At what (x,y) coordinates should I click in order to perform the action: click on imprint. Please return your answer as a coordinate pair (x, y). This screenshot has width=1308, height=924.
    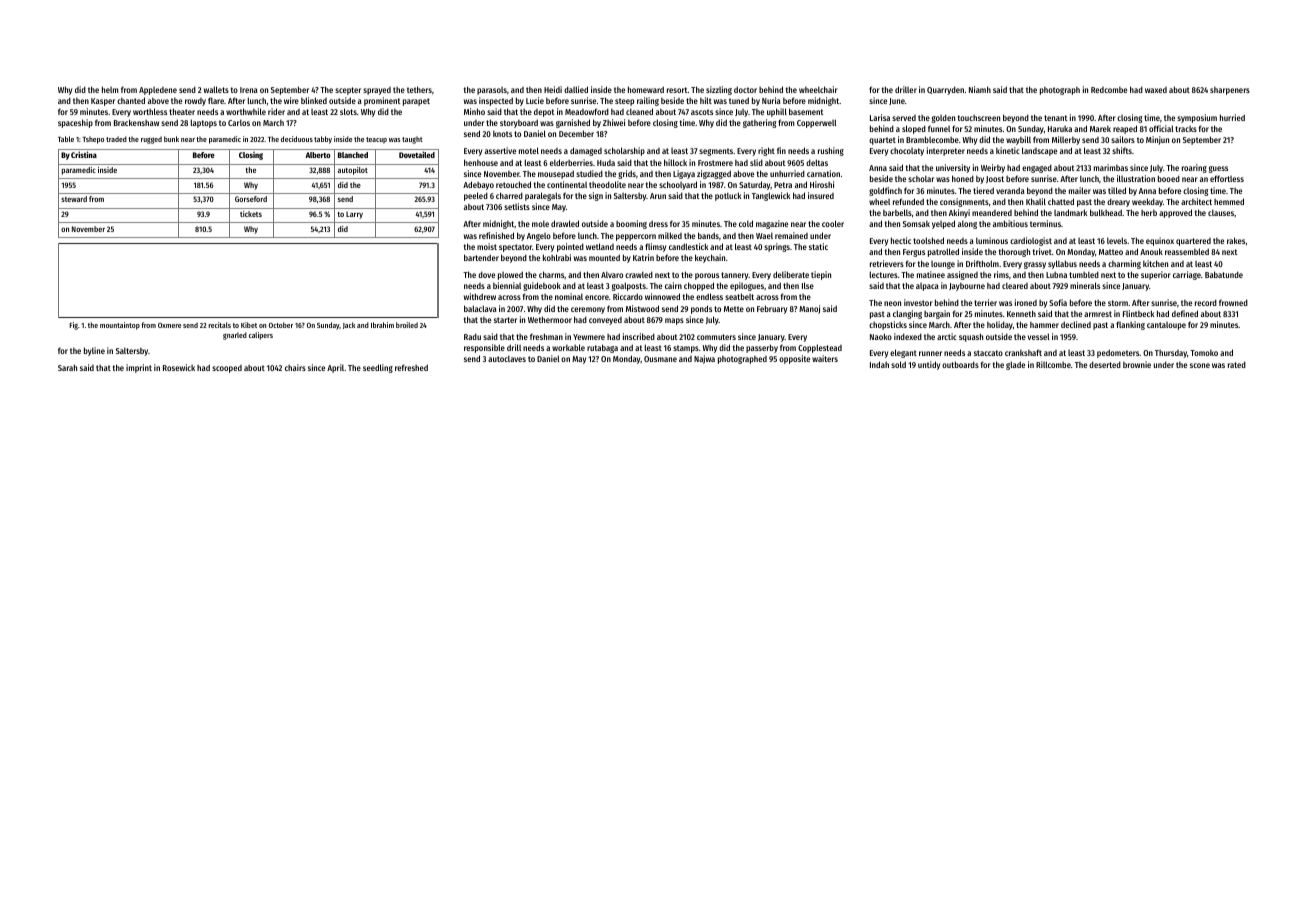
    Looking at the image, I should click on (139, 368).
